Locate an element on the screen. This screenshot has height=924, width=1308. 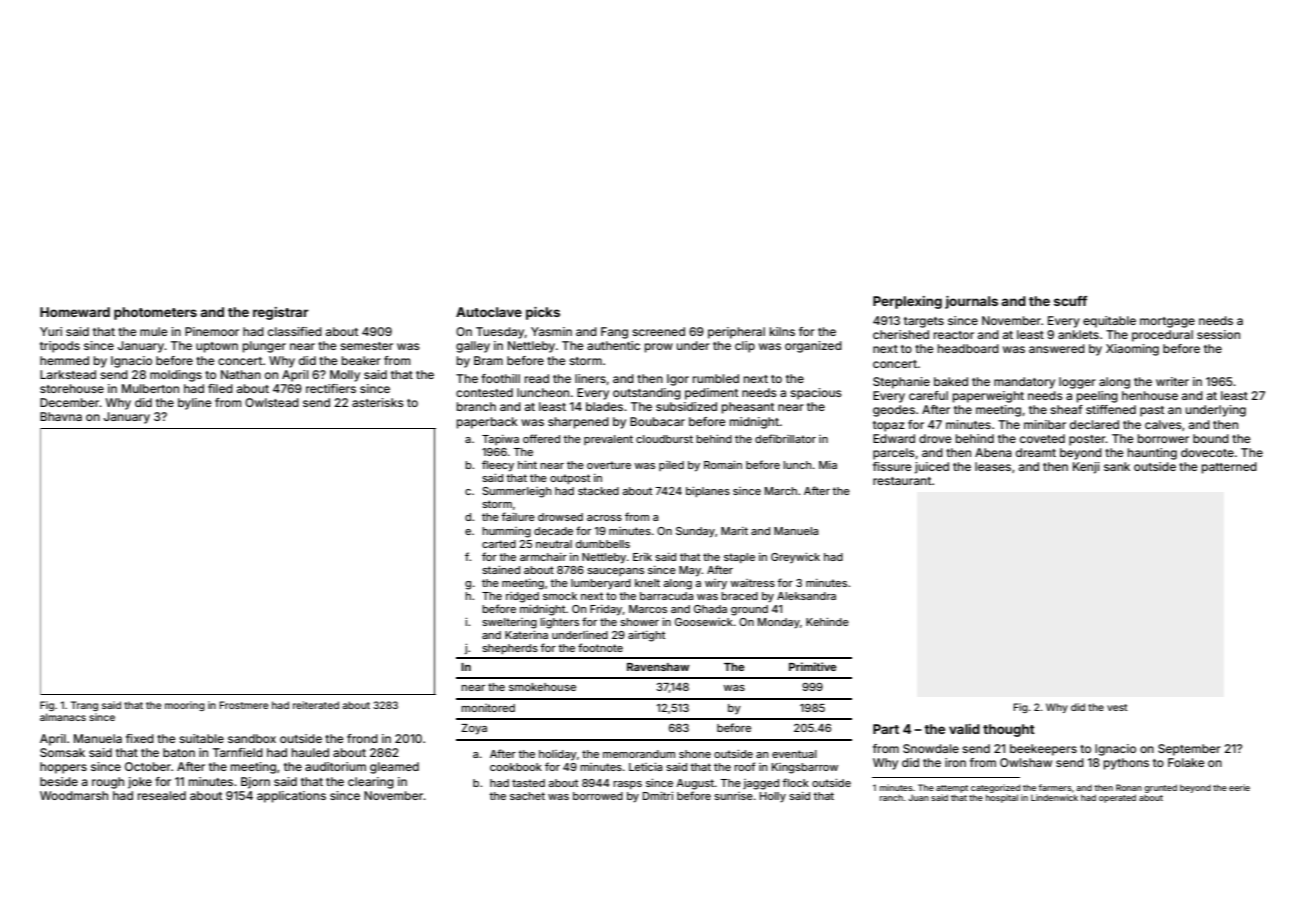
asterisks is located at coordinates (378, 402).
